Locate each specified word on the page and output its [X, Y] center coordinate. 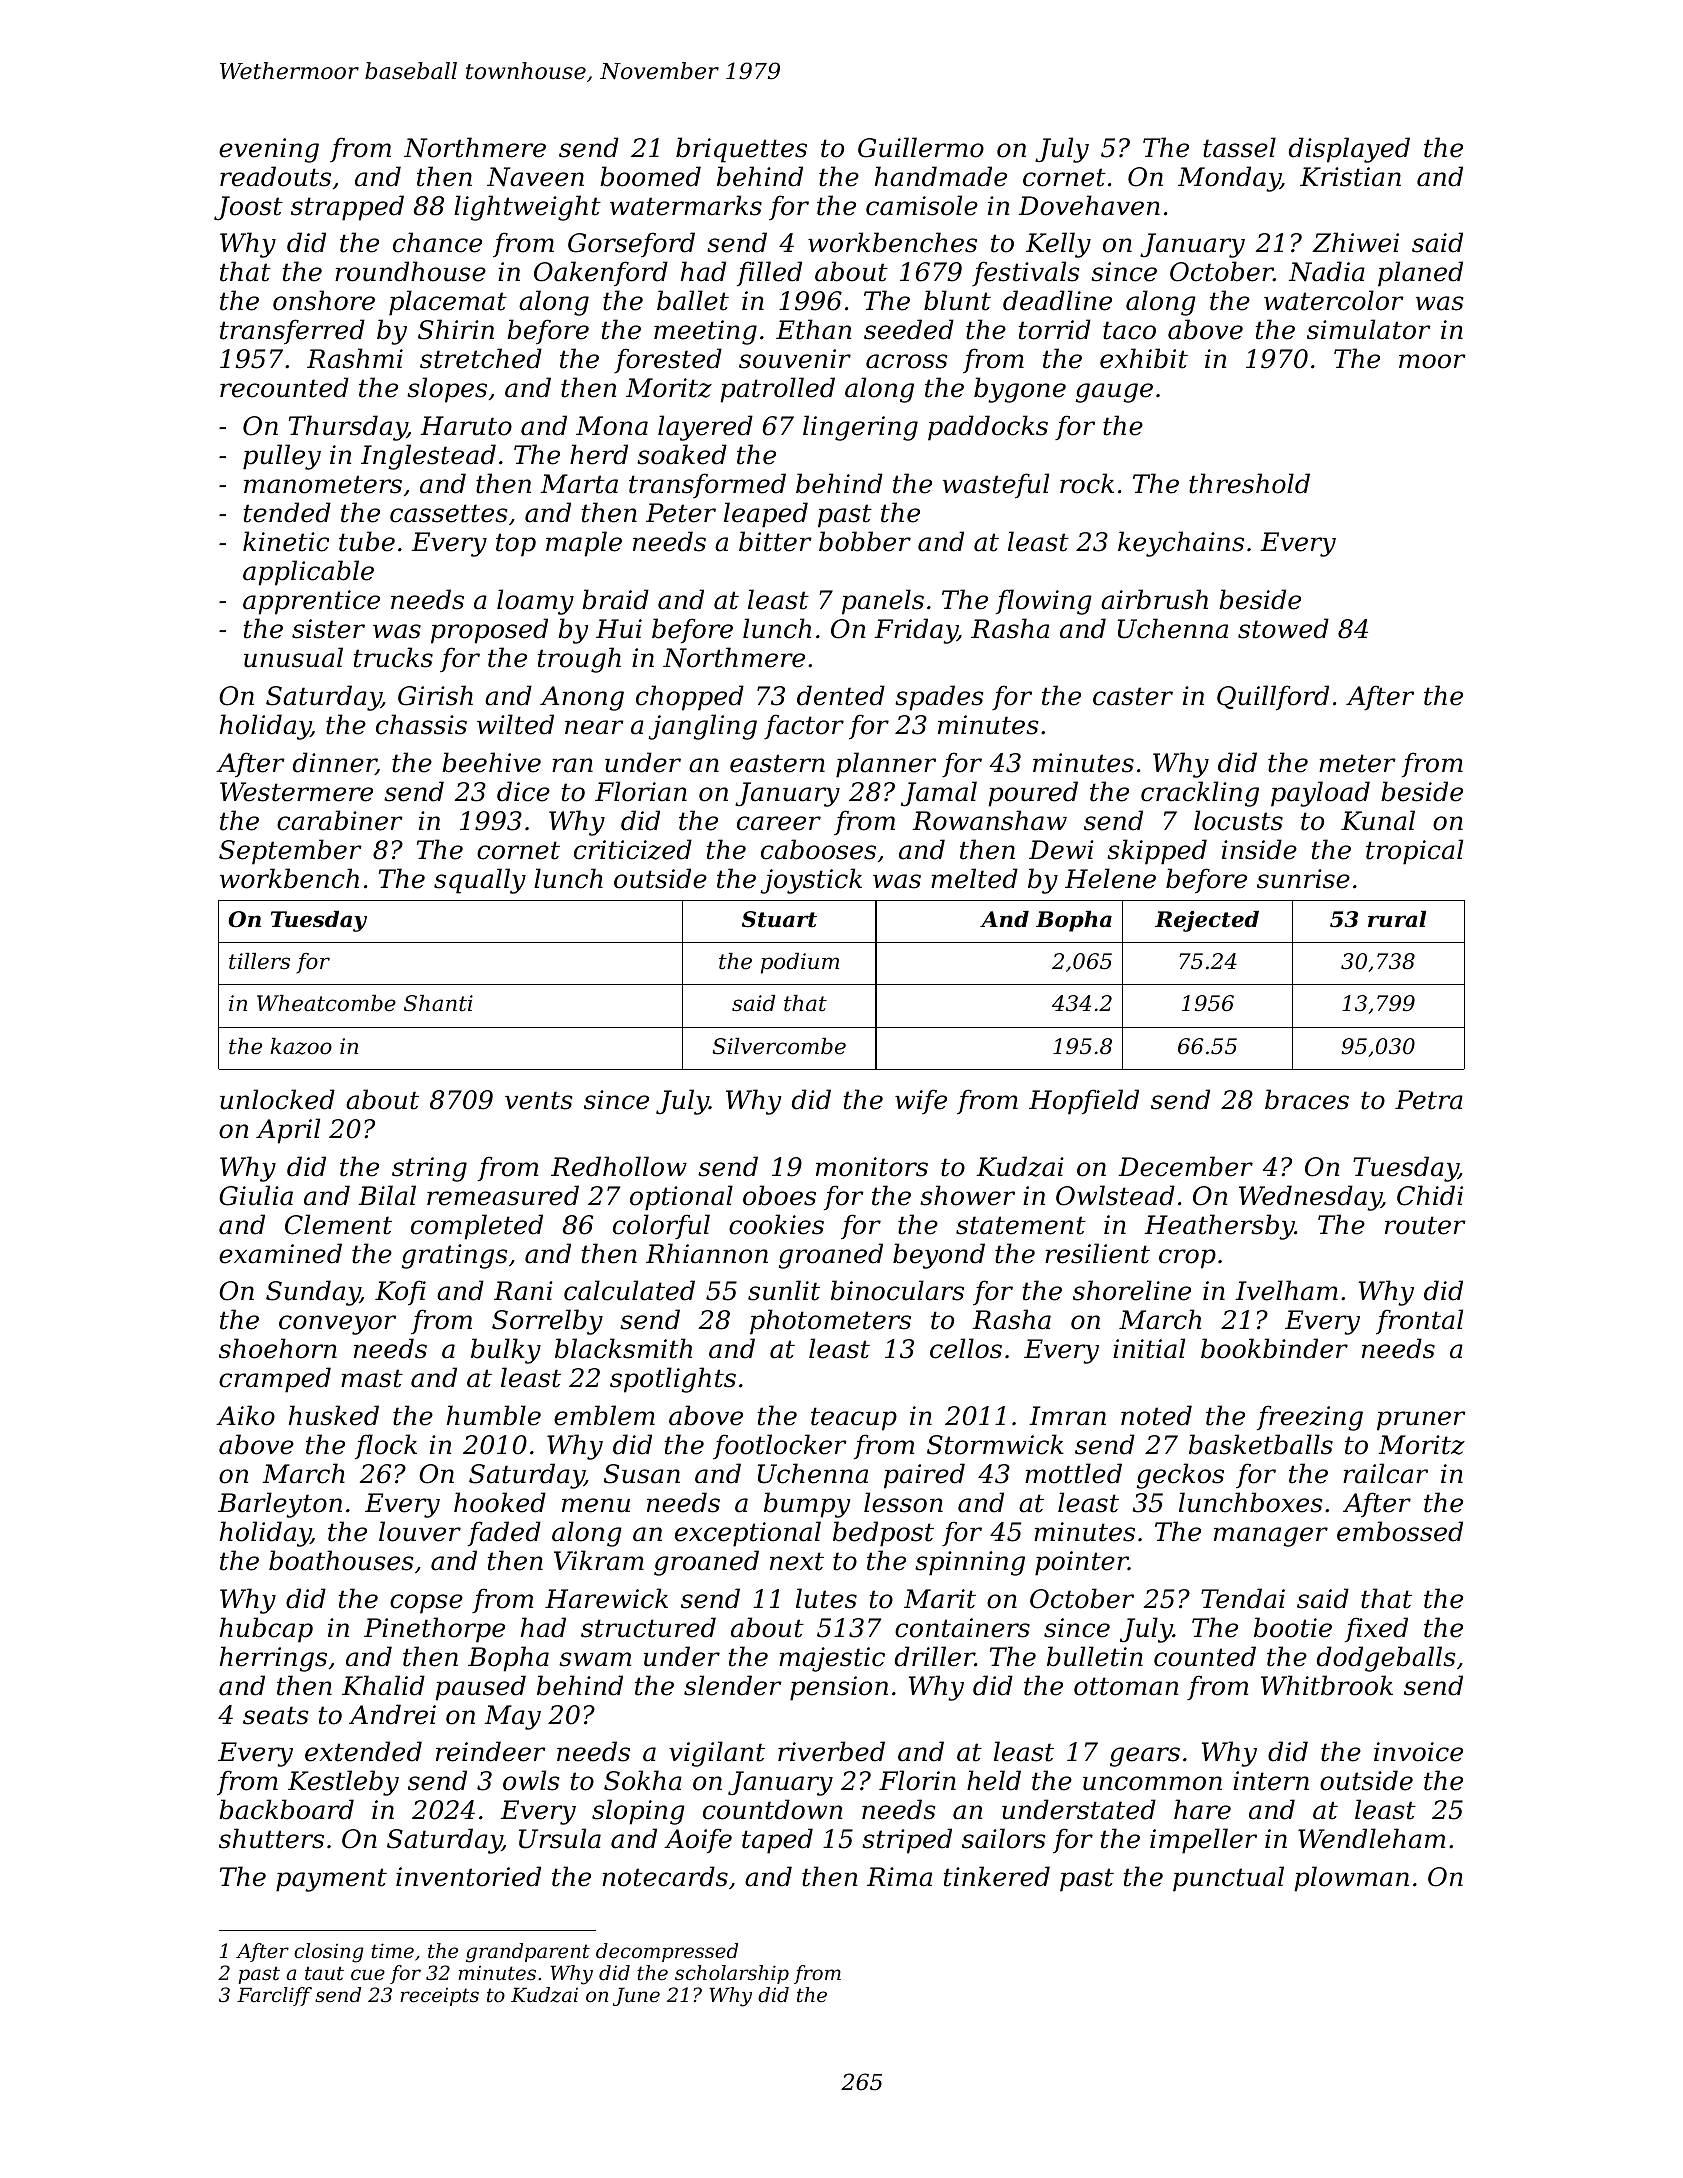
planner [886, 765]
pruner [1421, 1421]
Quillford [1273, 697]
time [392, 1951]
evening [269, 150]
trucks [393, 657]
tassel [1239, 147]
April [288, 1131]
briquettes [741, 150]
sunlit [784, 1290]
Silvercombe [779, 1046]
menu [596, 1505]
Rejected [1207, 921]
